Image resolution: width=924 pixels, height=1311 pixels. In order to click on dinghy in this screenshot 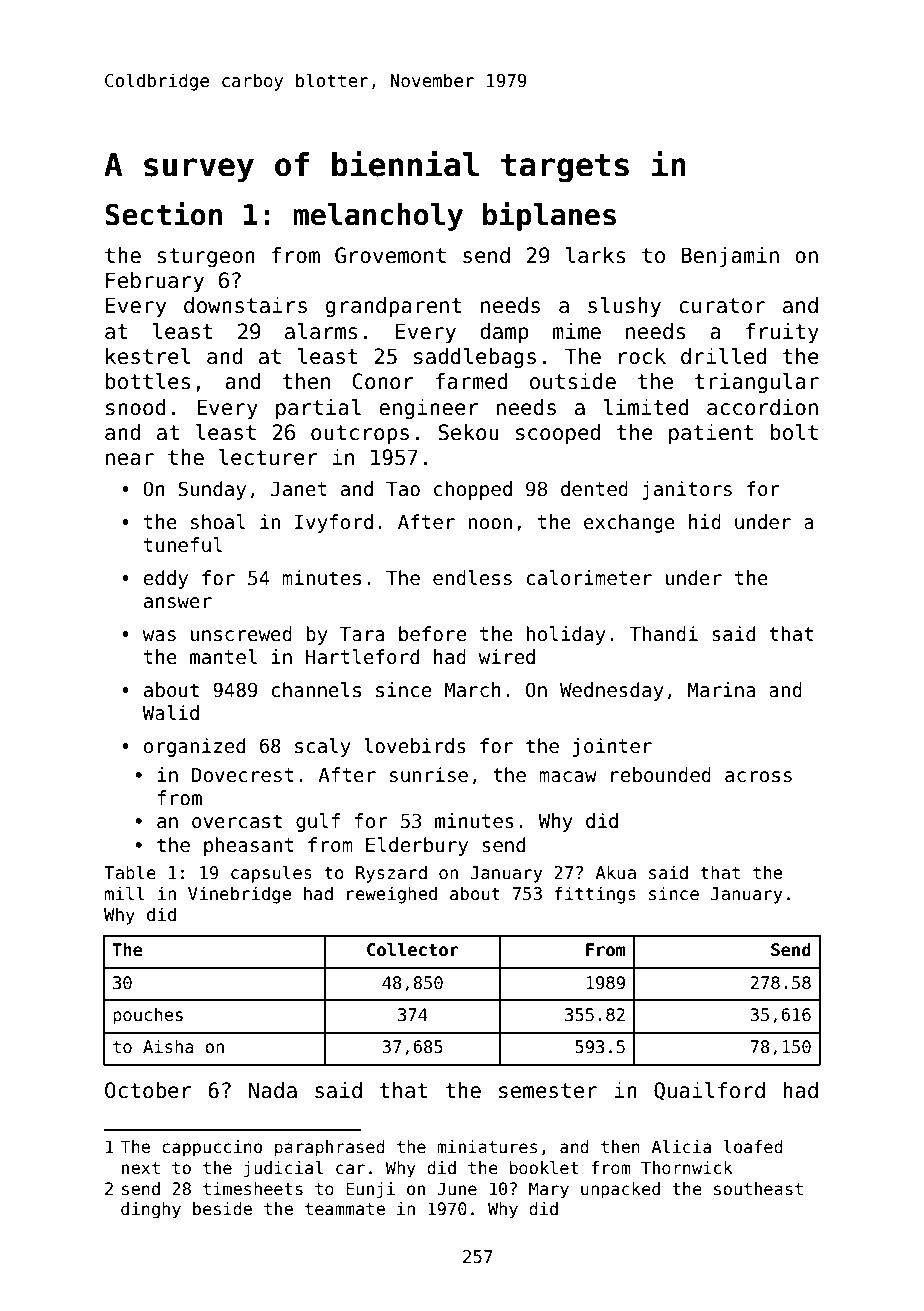, I will do `click(151, 1210)`.
